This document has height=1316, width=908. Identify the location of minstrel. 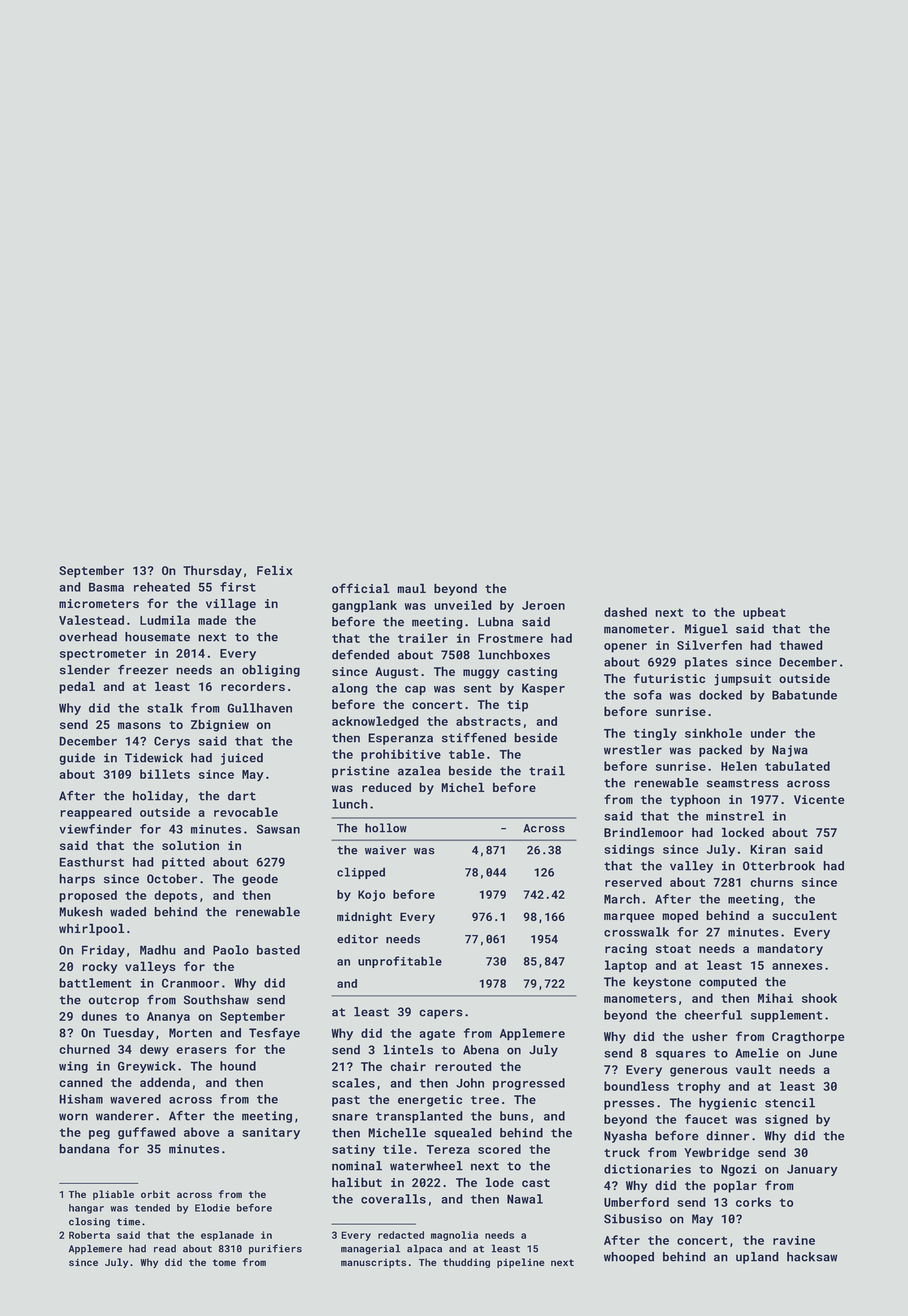
(735, 816).
